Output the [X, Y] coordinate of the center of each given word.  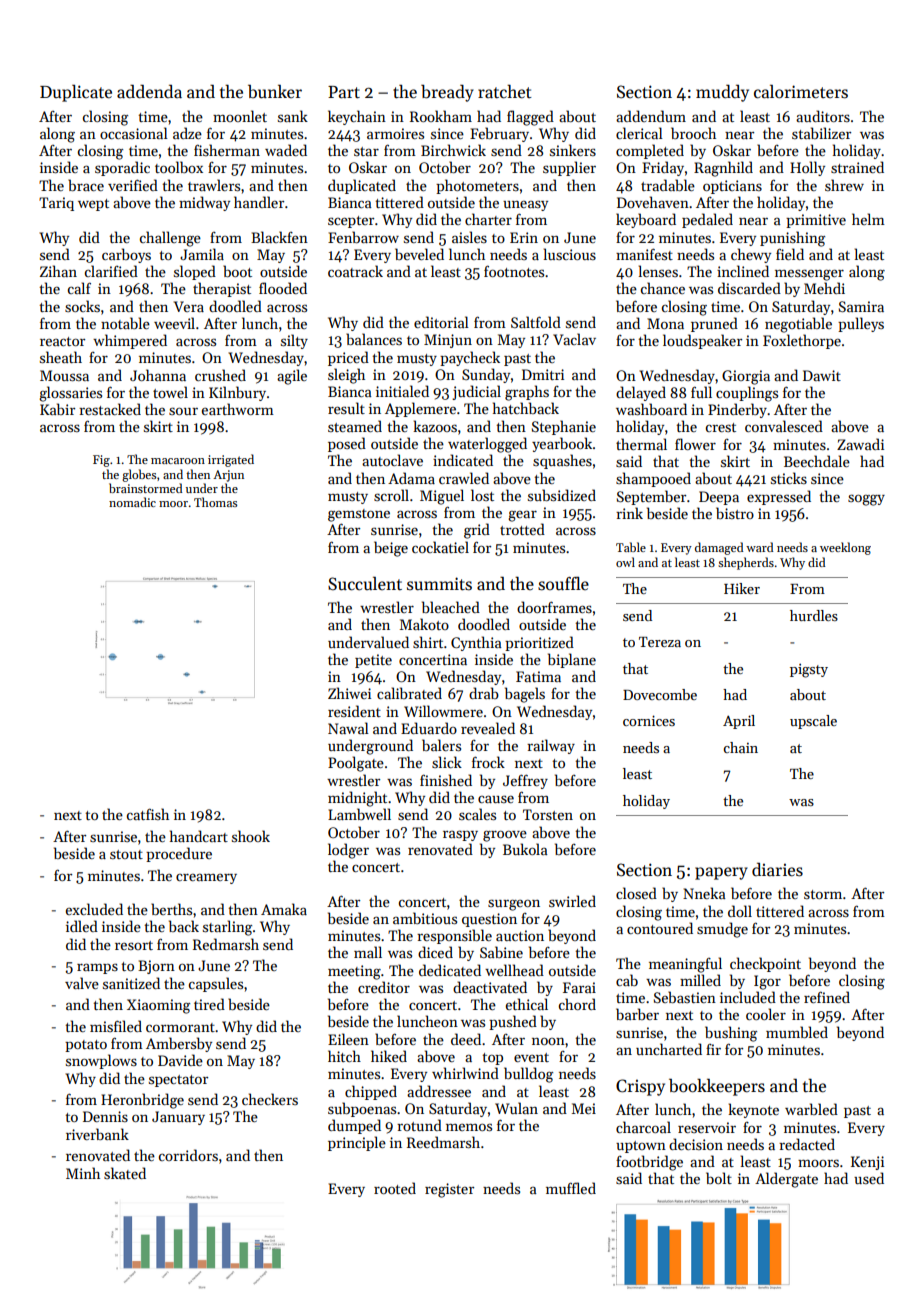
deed [466, 1039]
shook [251, 836]
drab [484, 693]
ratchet [505, 92]
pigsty [809, 670]
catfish [148, 814]
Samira [861, 306]
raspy [460, 835]
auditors [823, 116]
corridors [188, 1155]
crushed [220, 375]
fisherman [227, 150]
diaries [777, 869]
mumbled [797, 1032]
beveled [419, 254]
